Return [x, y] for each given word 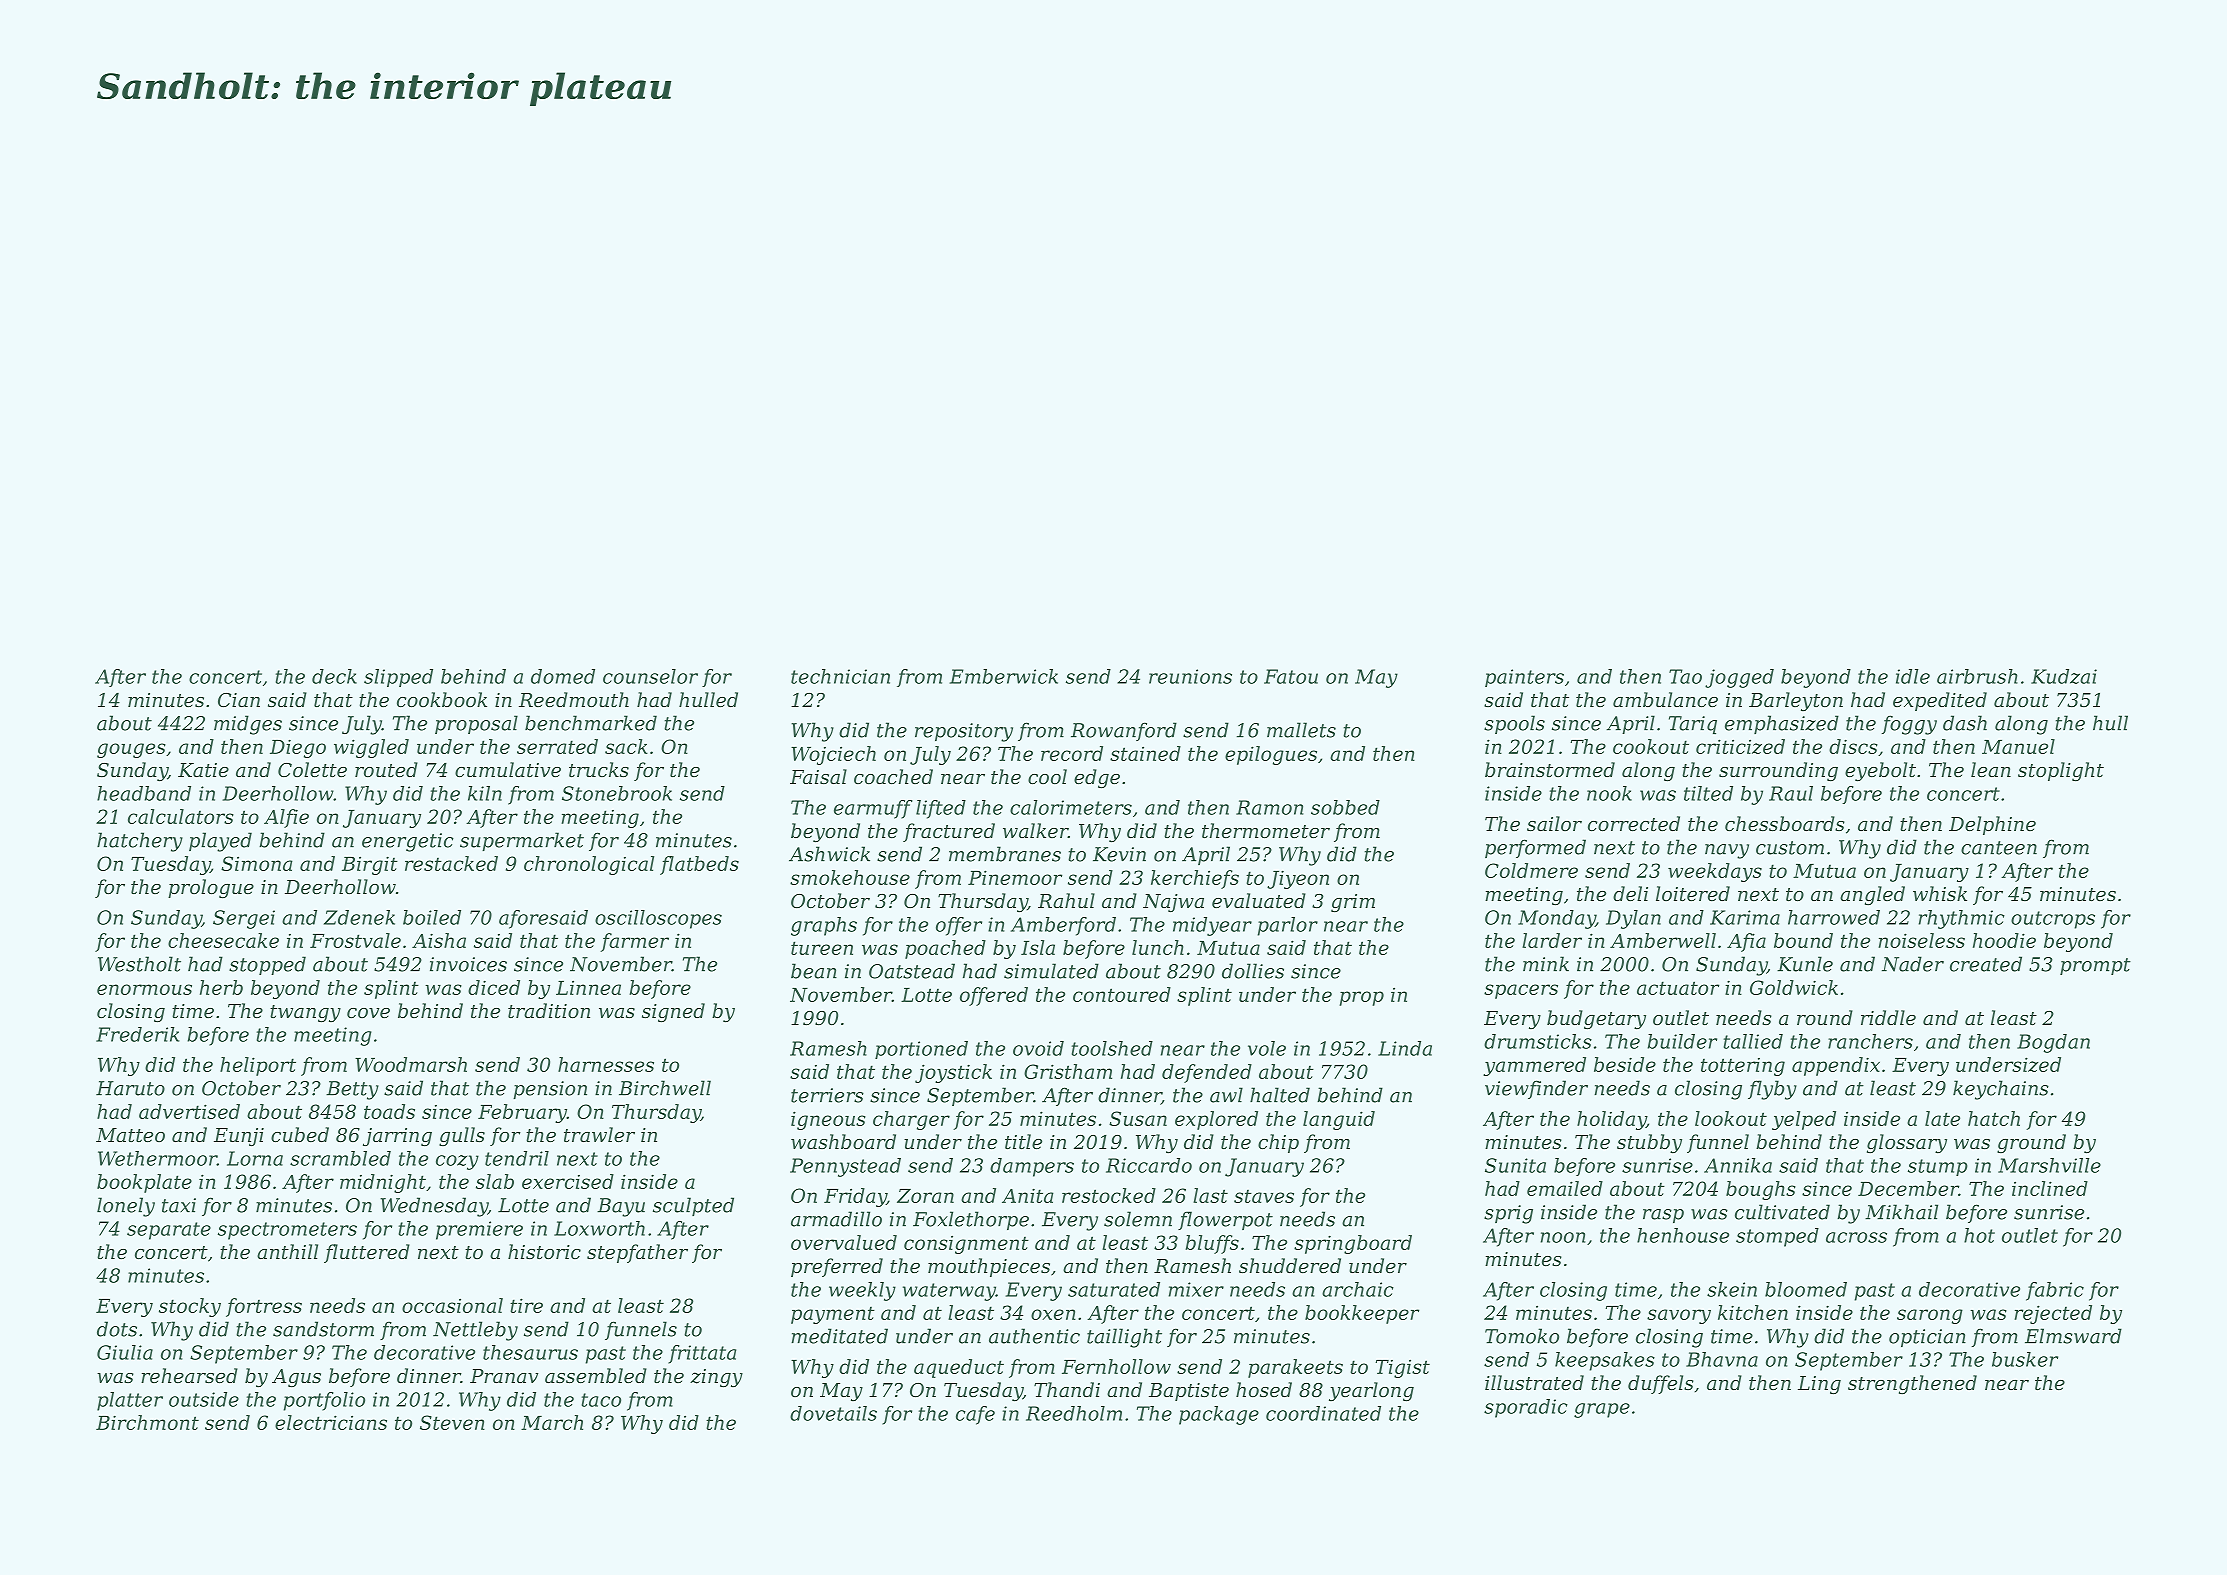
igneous [828, 1120]
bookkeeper [1362, 1314]
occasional [452, 1305]
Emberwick [1004, 676]
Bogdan [2053, 1043]
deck [334, 676]
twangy [305, 1013]
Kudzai [2064, 676]
